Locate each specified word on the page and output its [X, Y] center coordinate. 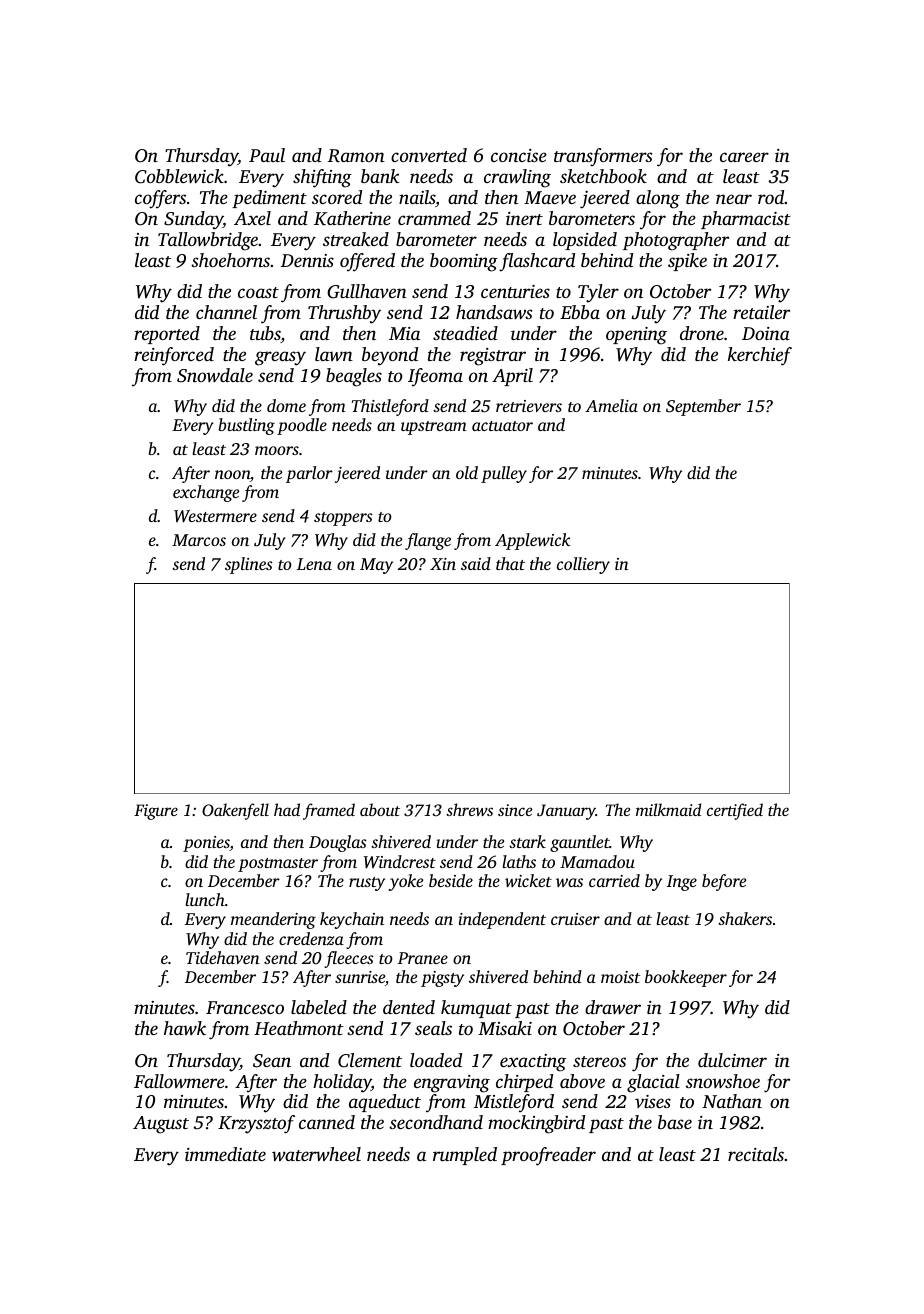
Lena [314, 564]
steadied [465, 333]
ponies [206, 844]
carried [614, 880]
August [161, 1125]
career [744, 157]
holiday [342, 1083]
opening [636, 336]
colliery [583, 565]
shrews [469, 809]
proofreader [548, 1156]
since [515, 810]
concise [519, 155]
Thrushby [344, 314]
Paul [267, 155]
